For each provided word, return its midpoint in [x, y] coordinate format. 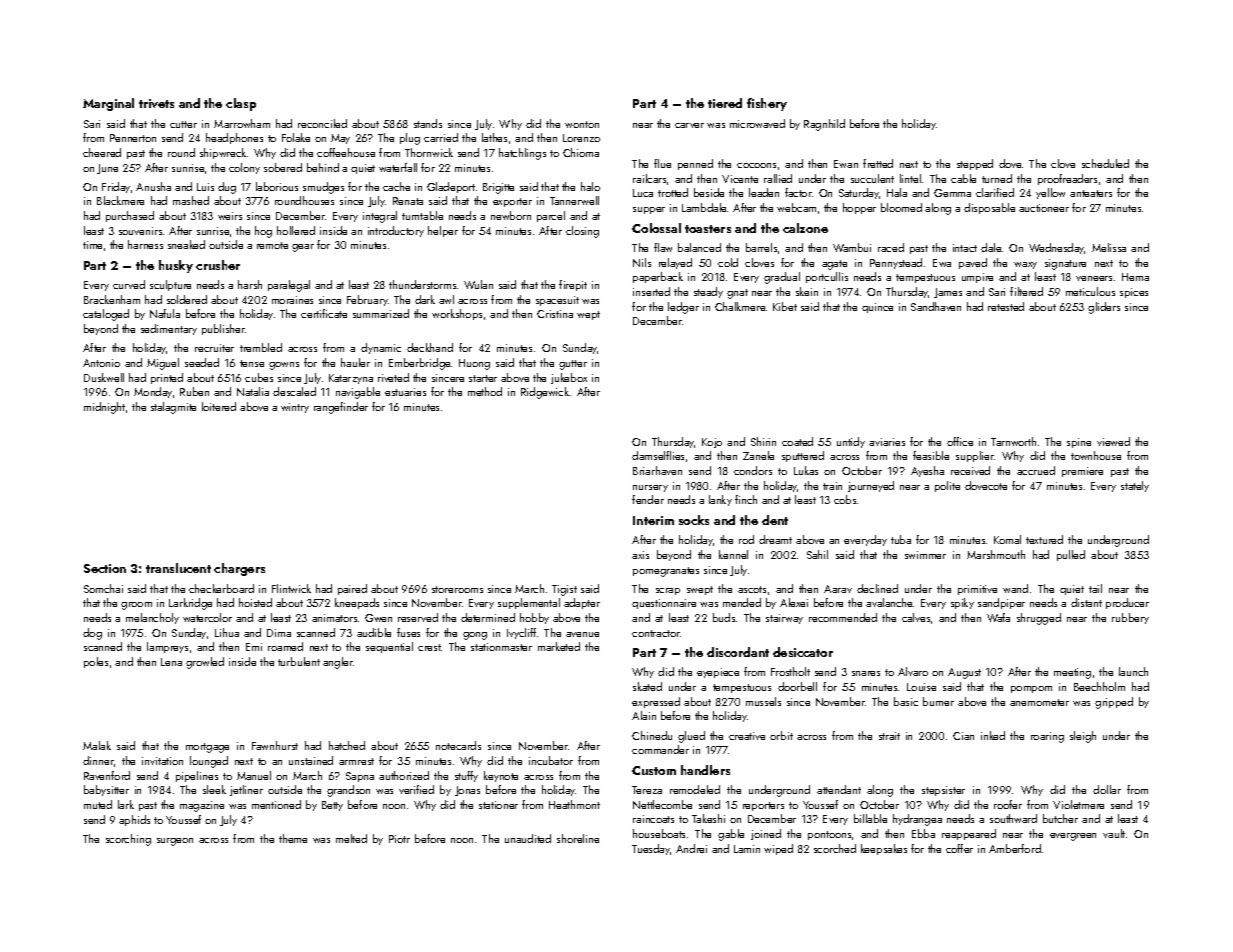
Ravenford [107, 775]
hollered [296, 230]
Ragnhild [824, 125]
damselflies [658, 455]
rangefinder [341, 408]
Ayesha [927, 471]
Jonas [467, 791]
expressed [656, 702]
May [340, 139]
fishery [767, 104]
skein [807, 291]
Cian [963, 736]
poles [96, 662]
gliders [1104, 308]
